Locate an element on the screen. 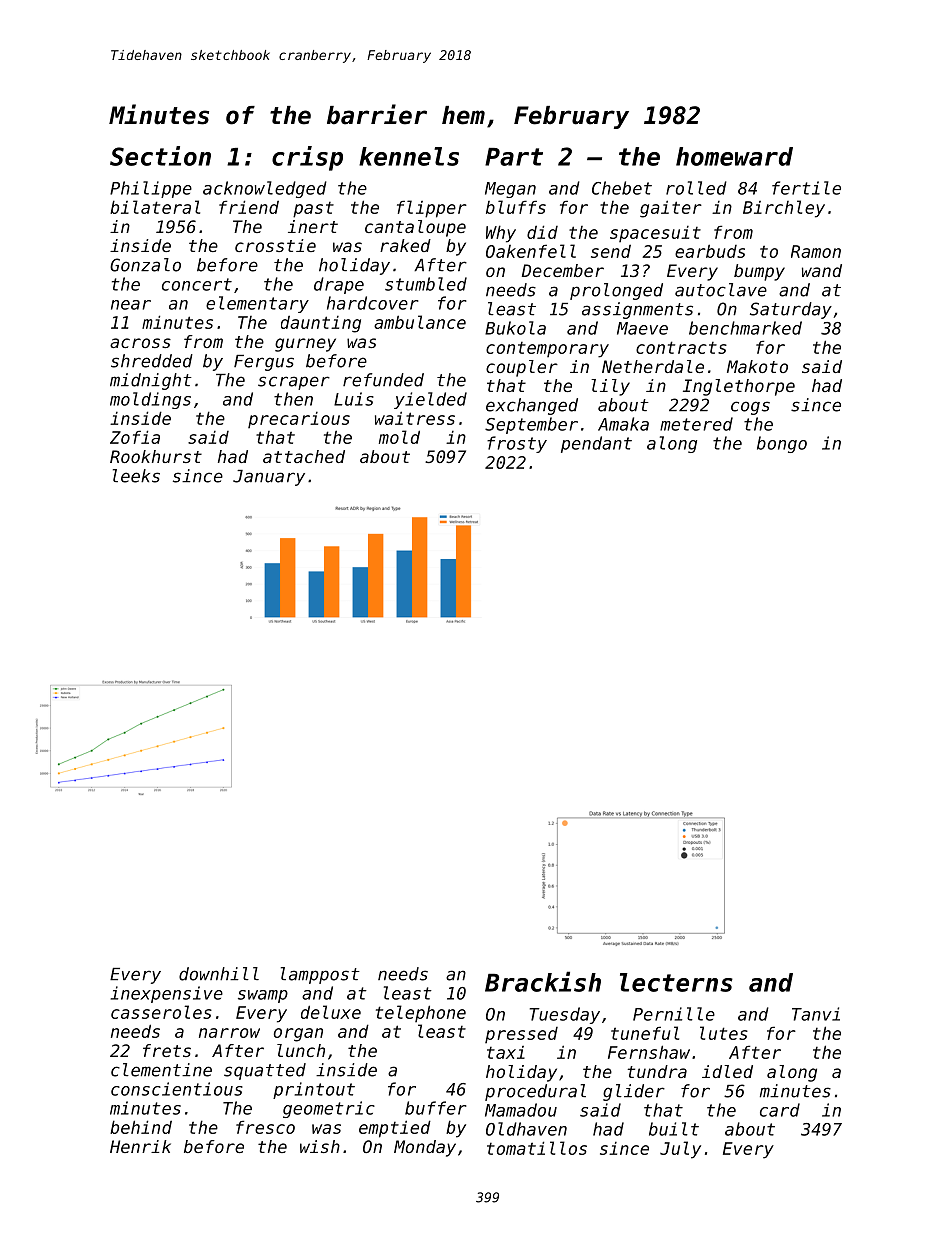 The height and width of the screenshot is (1233, 952). kennels is located at coordinates (409, 156).
